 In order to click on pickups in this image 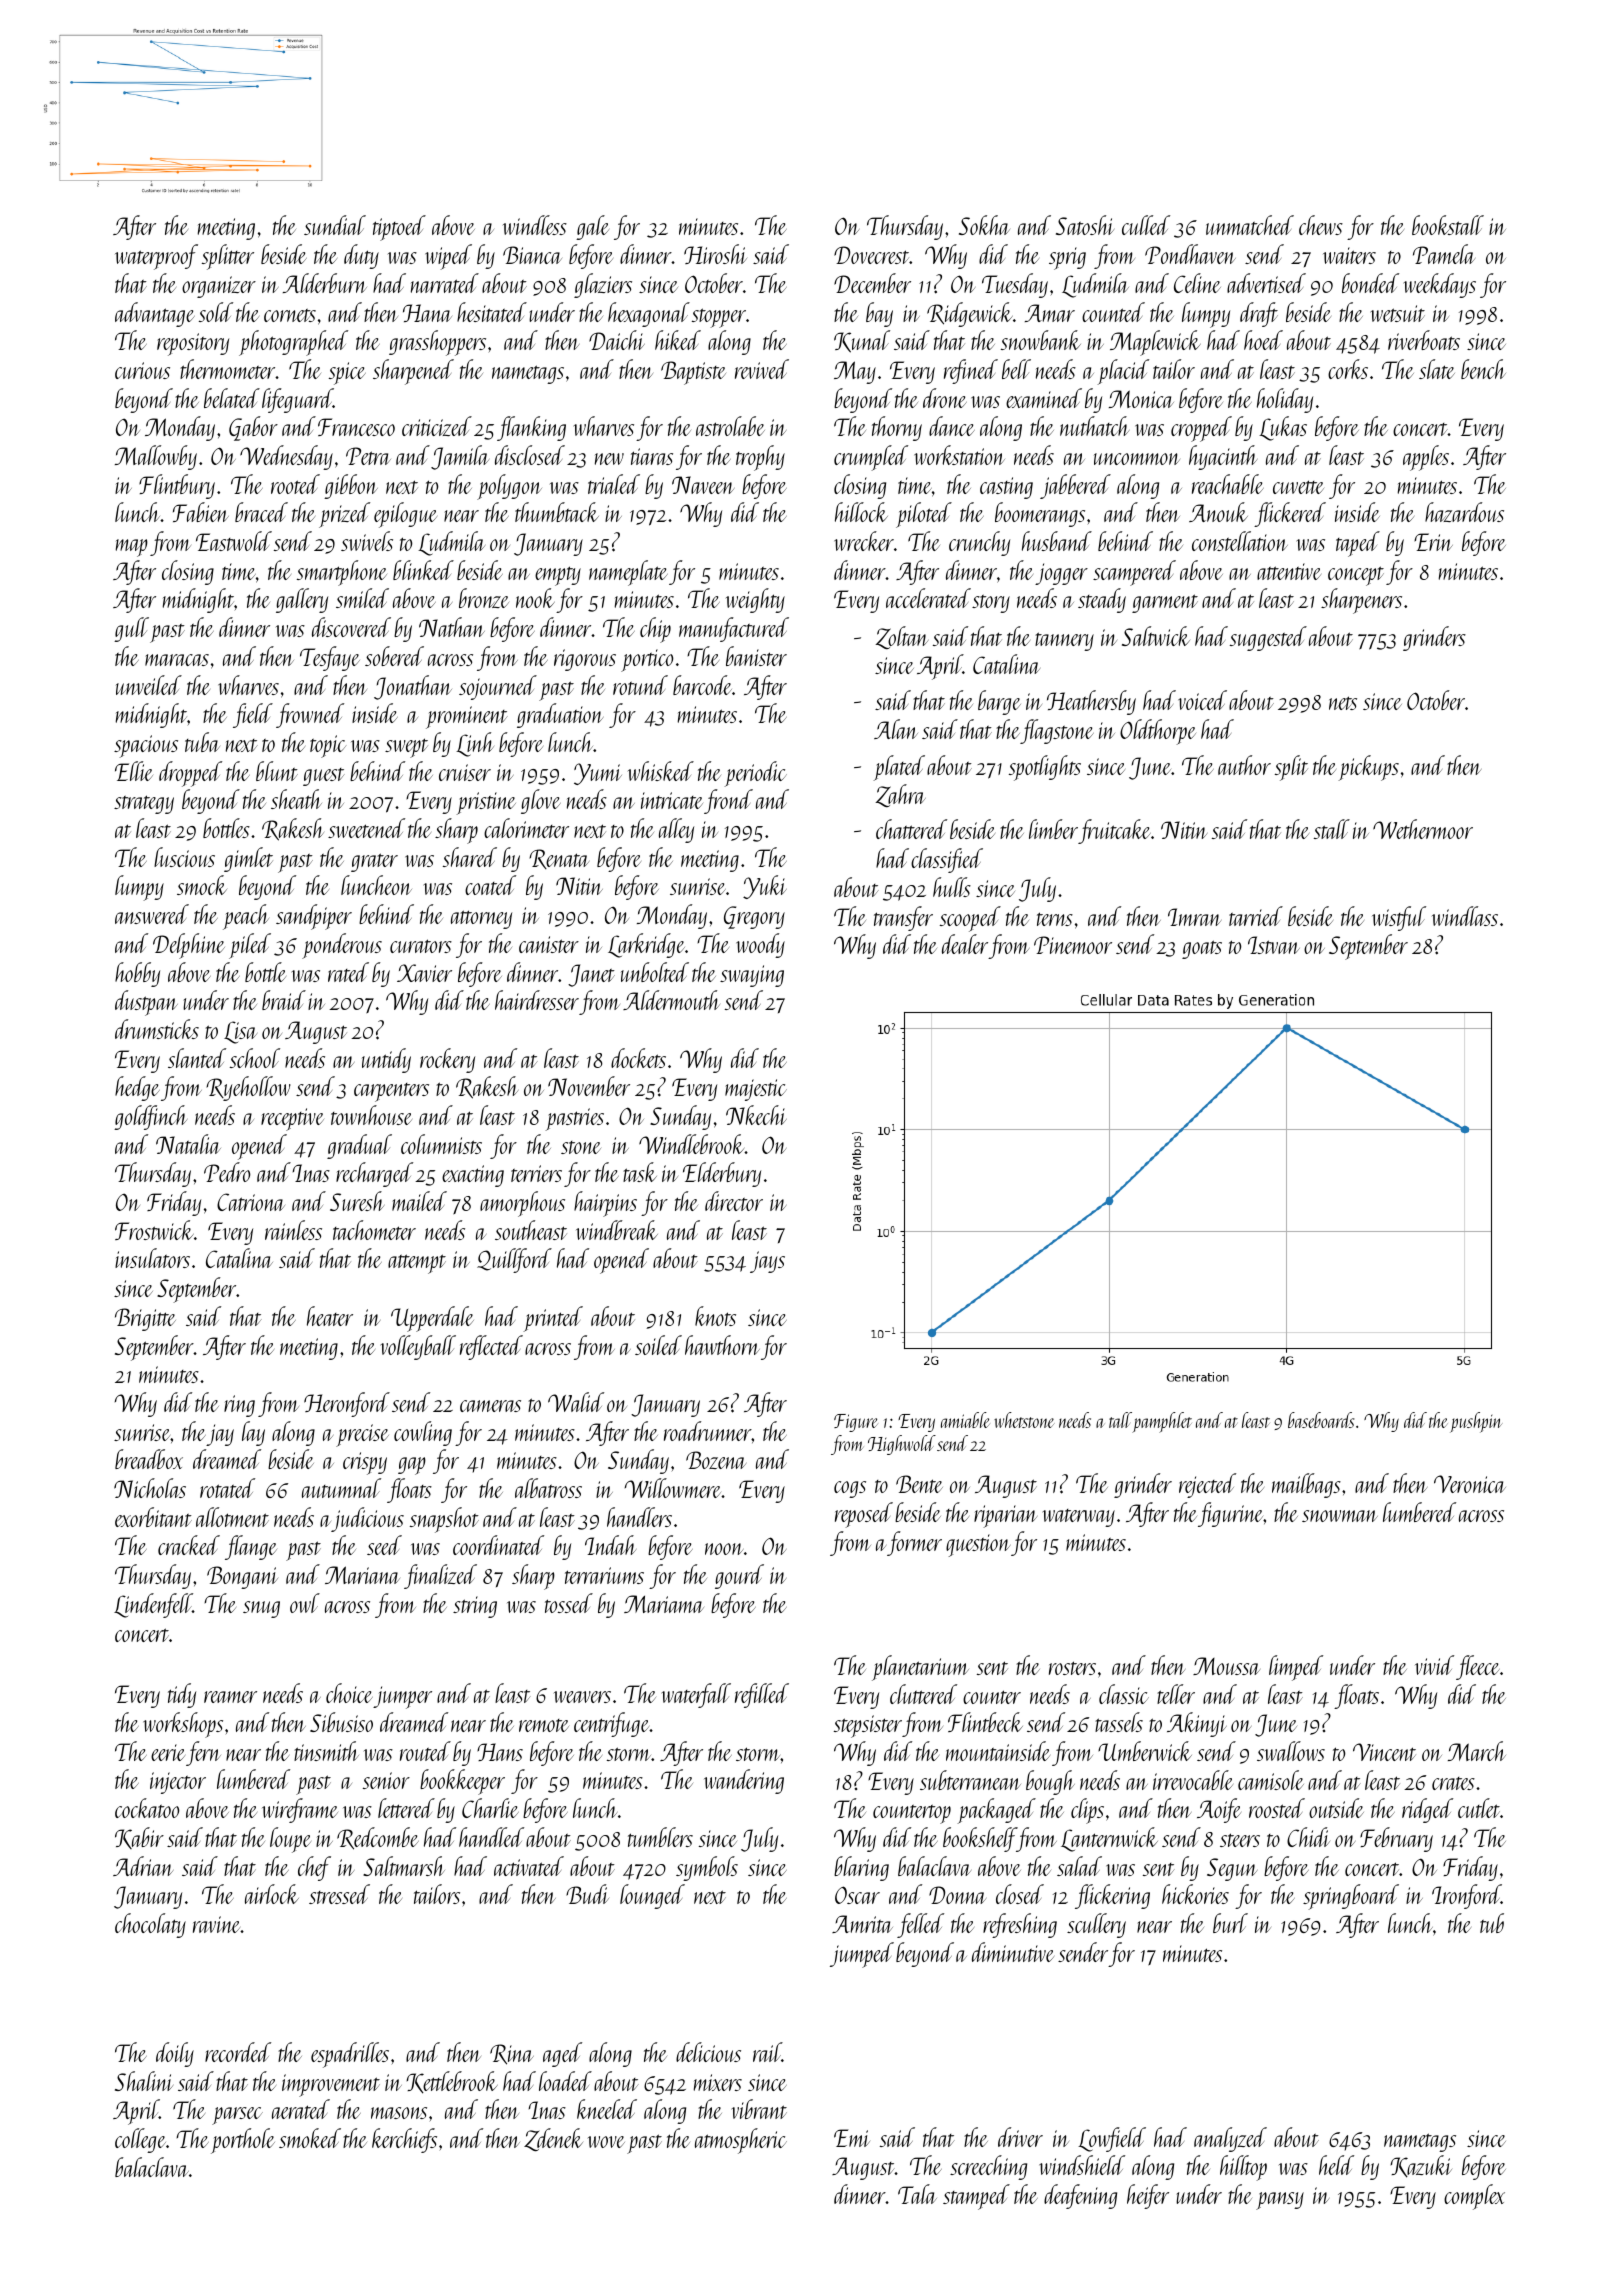, I will do `click(1368, 768)`.
